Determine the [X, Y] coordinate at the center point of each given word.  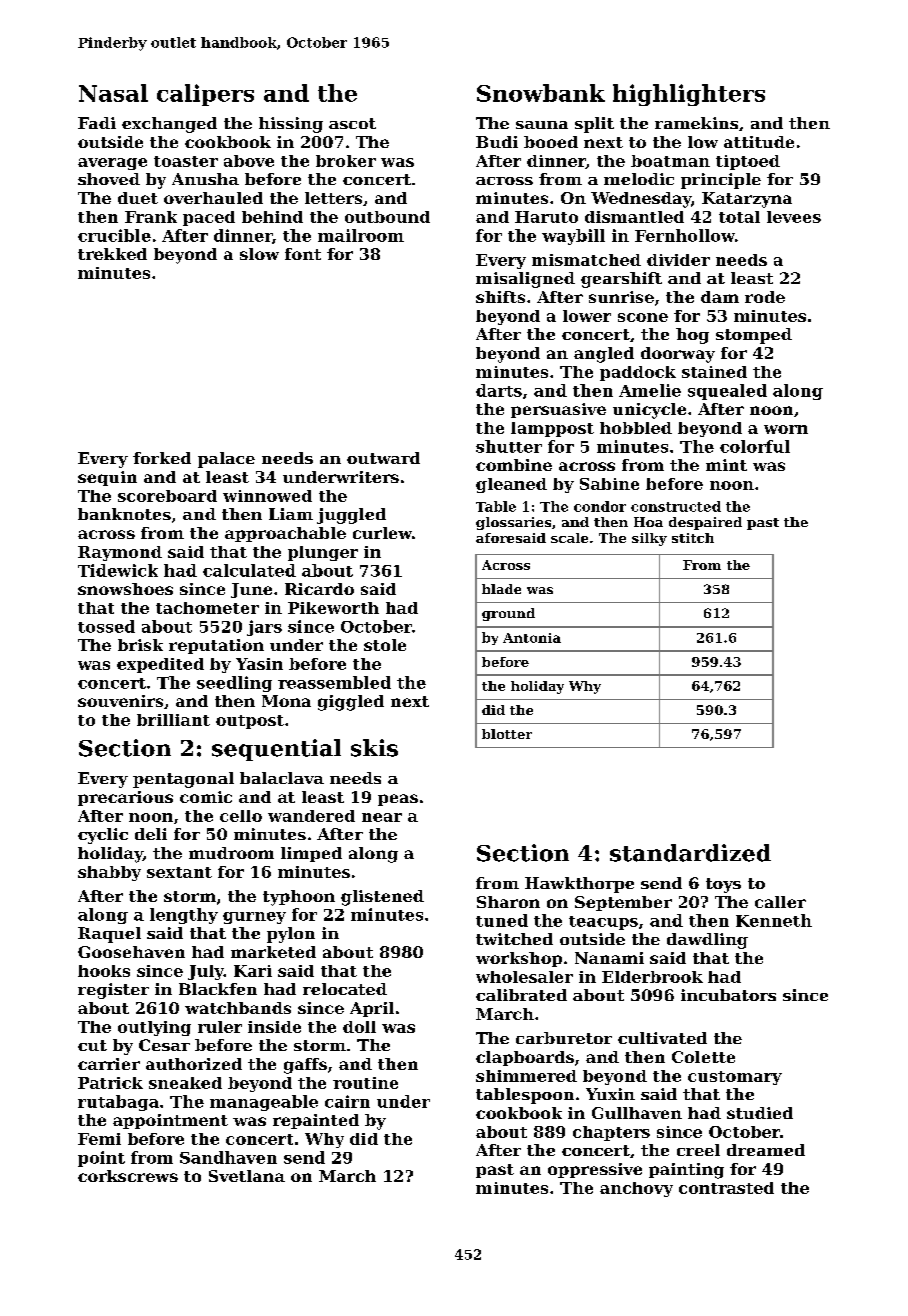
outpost [250, 722]
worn [786, 429]
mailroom [361, 235]
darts [499, 390]
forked [162, 458]
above [249, 161]
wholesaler [524, 977]
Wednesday [641, 200]
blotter [507, 734]
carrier [109, 1064]
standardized [690, 853]
